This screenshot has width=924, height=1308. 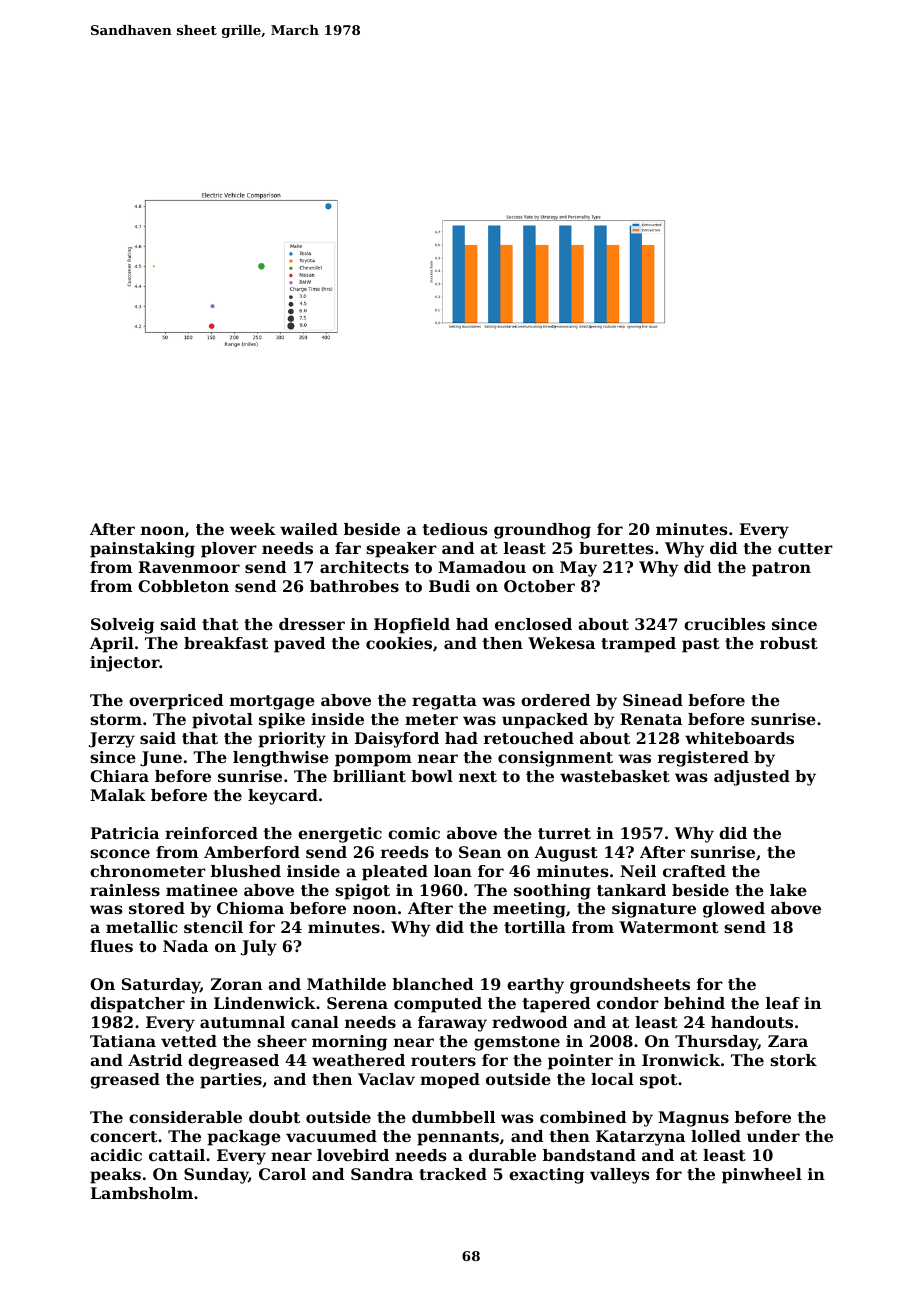 I want to click on pinwheel, so click(x=762, y=1176).
